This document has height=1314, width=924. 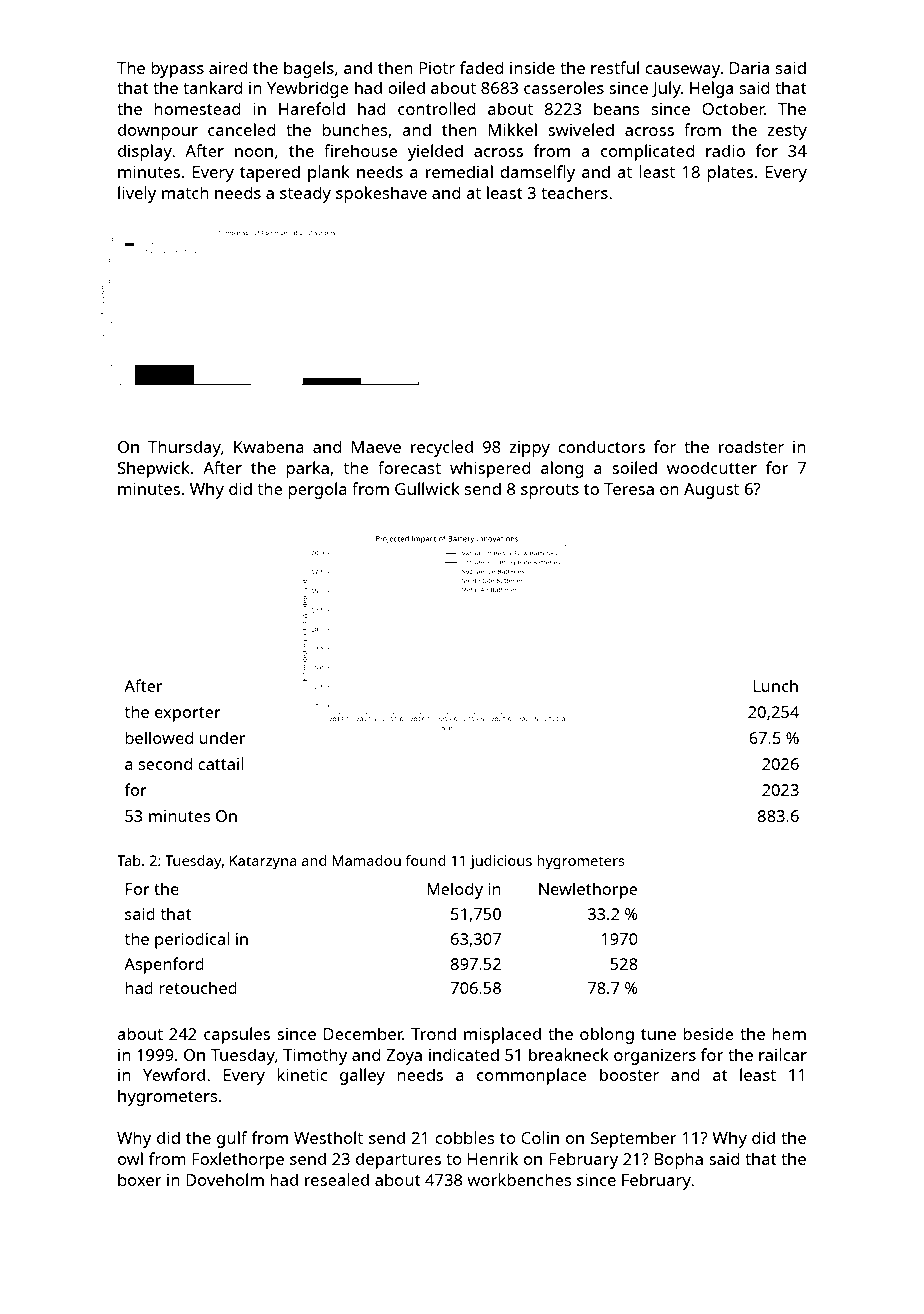 What do you see at coordinates (188, 714) in the document?
I see `exporter` at bounding box center [188, 714].
